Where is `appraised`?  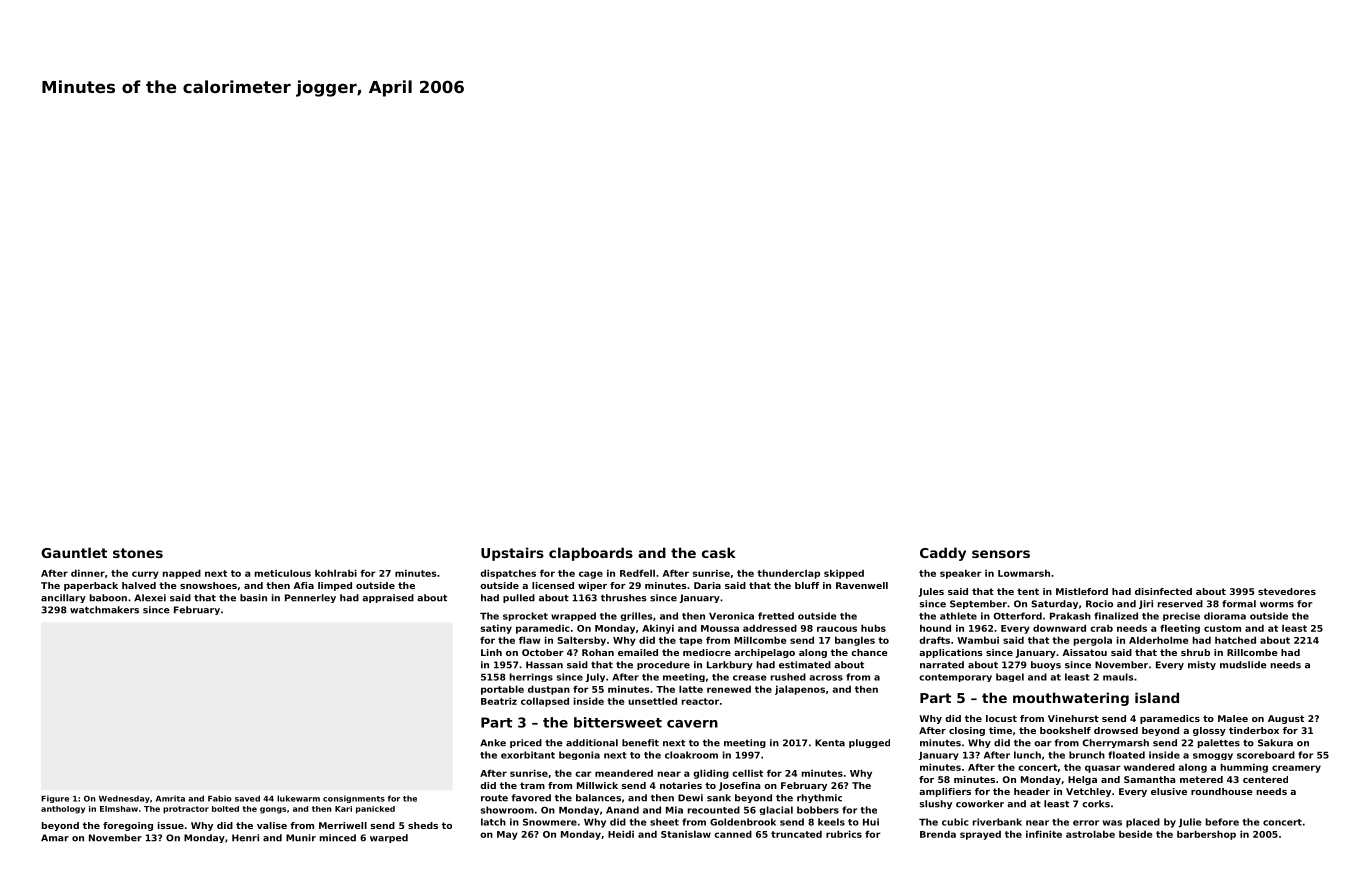 appraised is located at coordinates (388, 598).
